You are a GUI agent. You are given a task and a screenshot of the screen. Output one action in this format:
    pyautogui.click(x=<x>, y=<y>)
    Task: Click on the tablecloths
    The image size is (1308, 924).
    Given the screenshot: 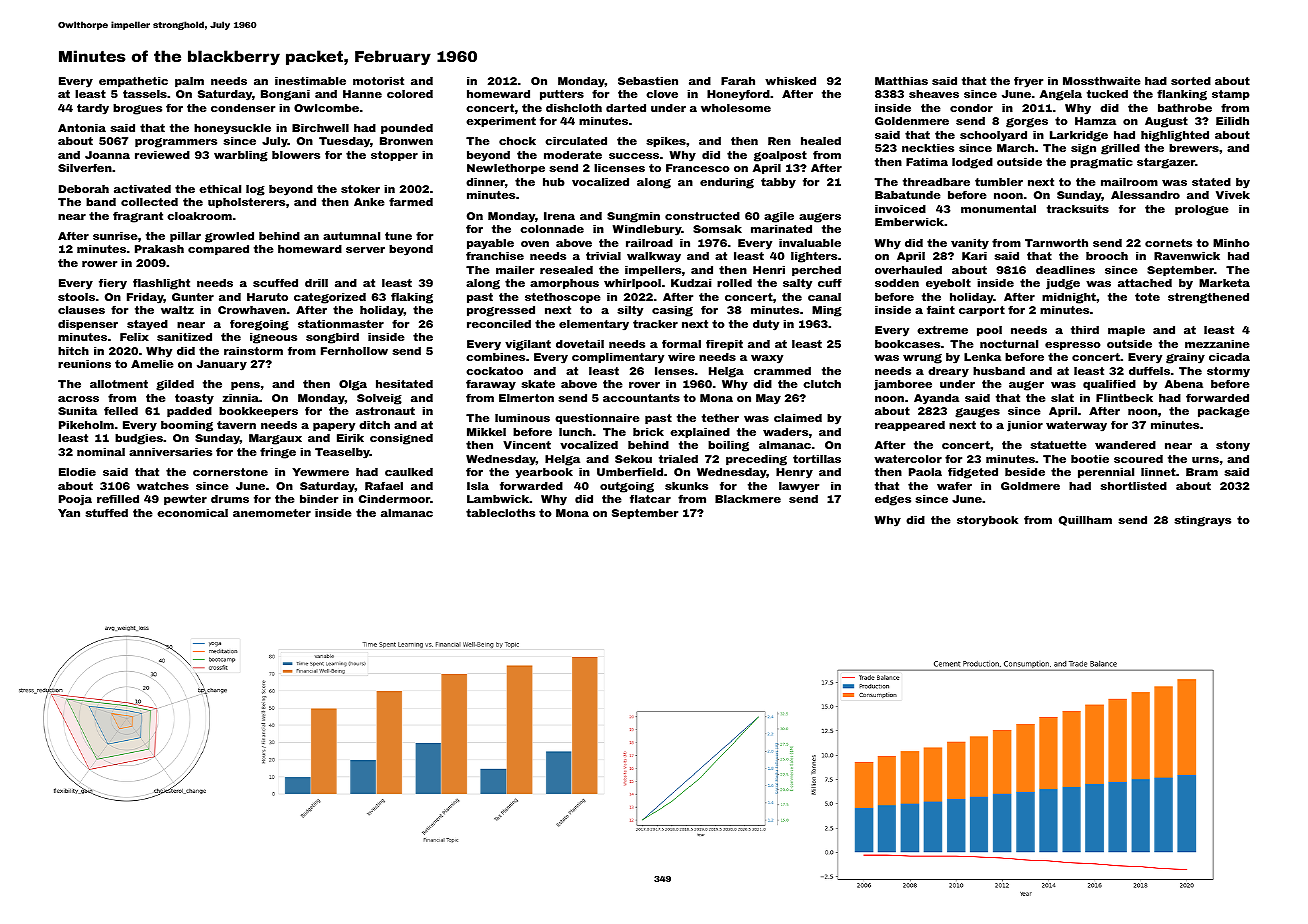 What is the action you would take?
    pyautogui.click(x=500, y=513)
